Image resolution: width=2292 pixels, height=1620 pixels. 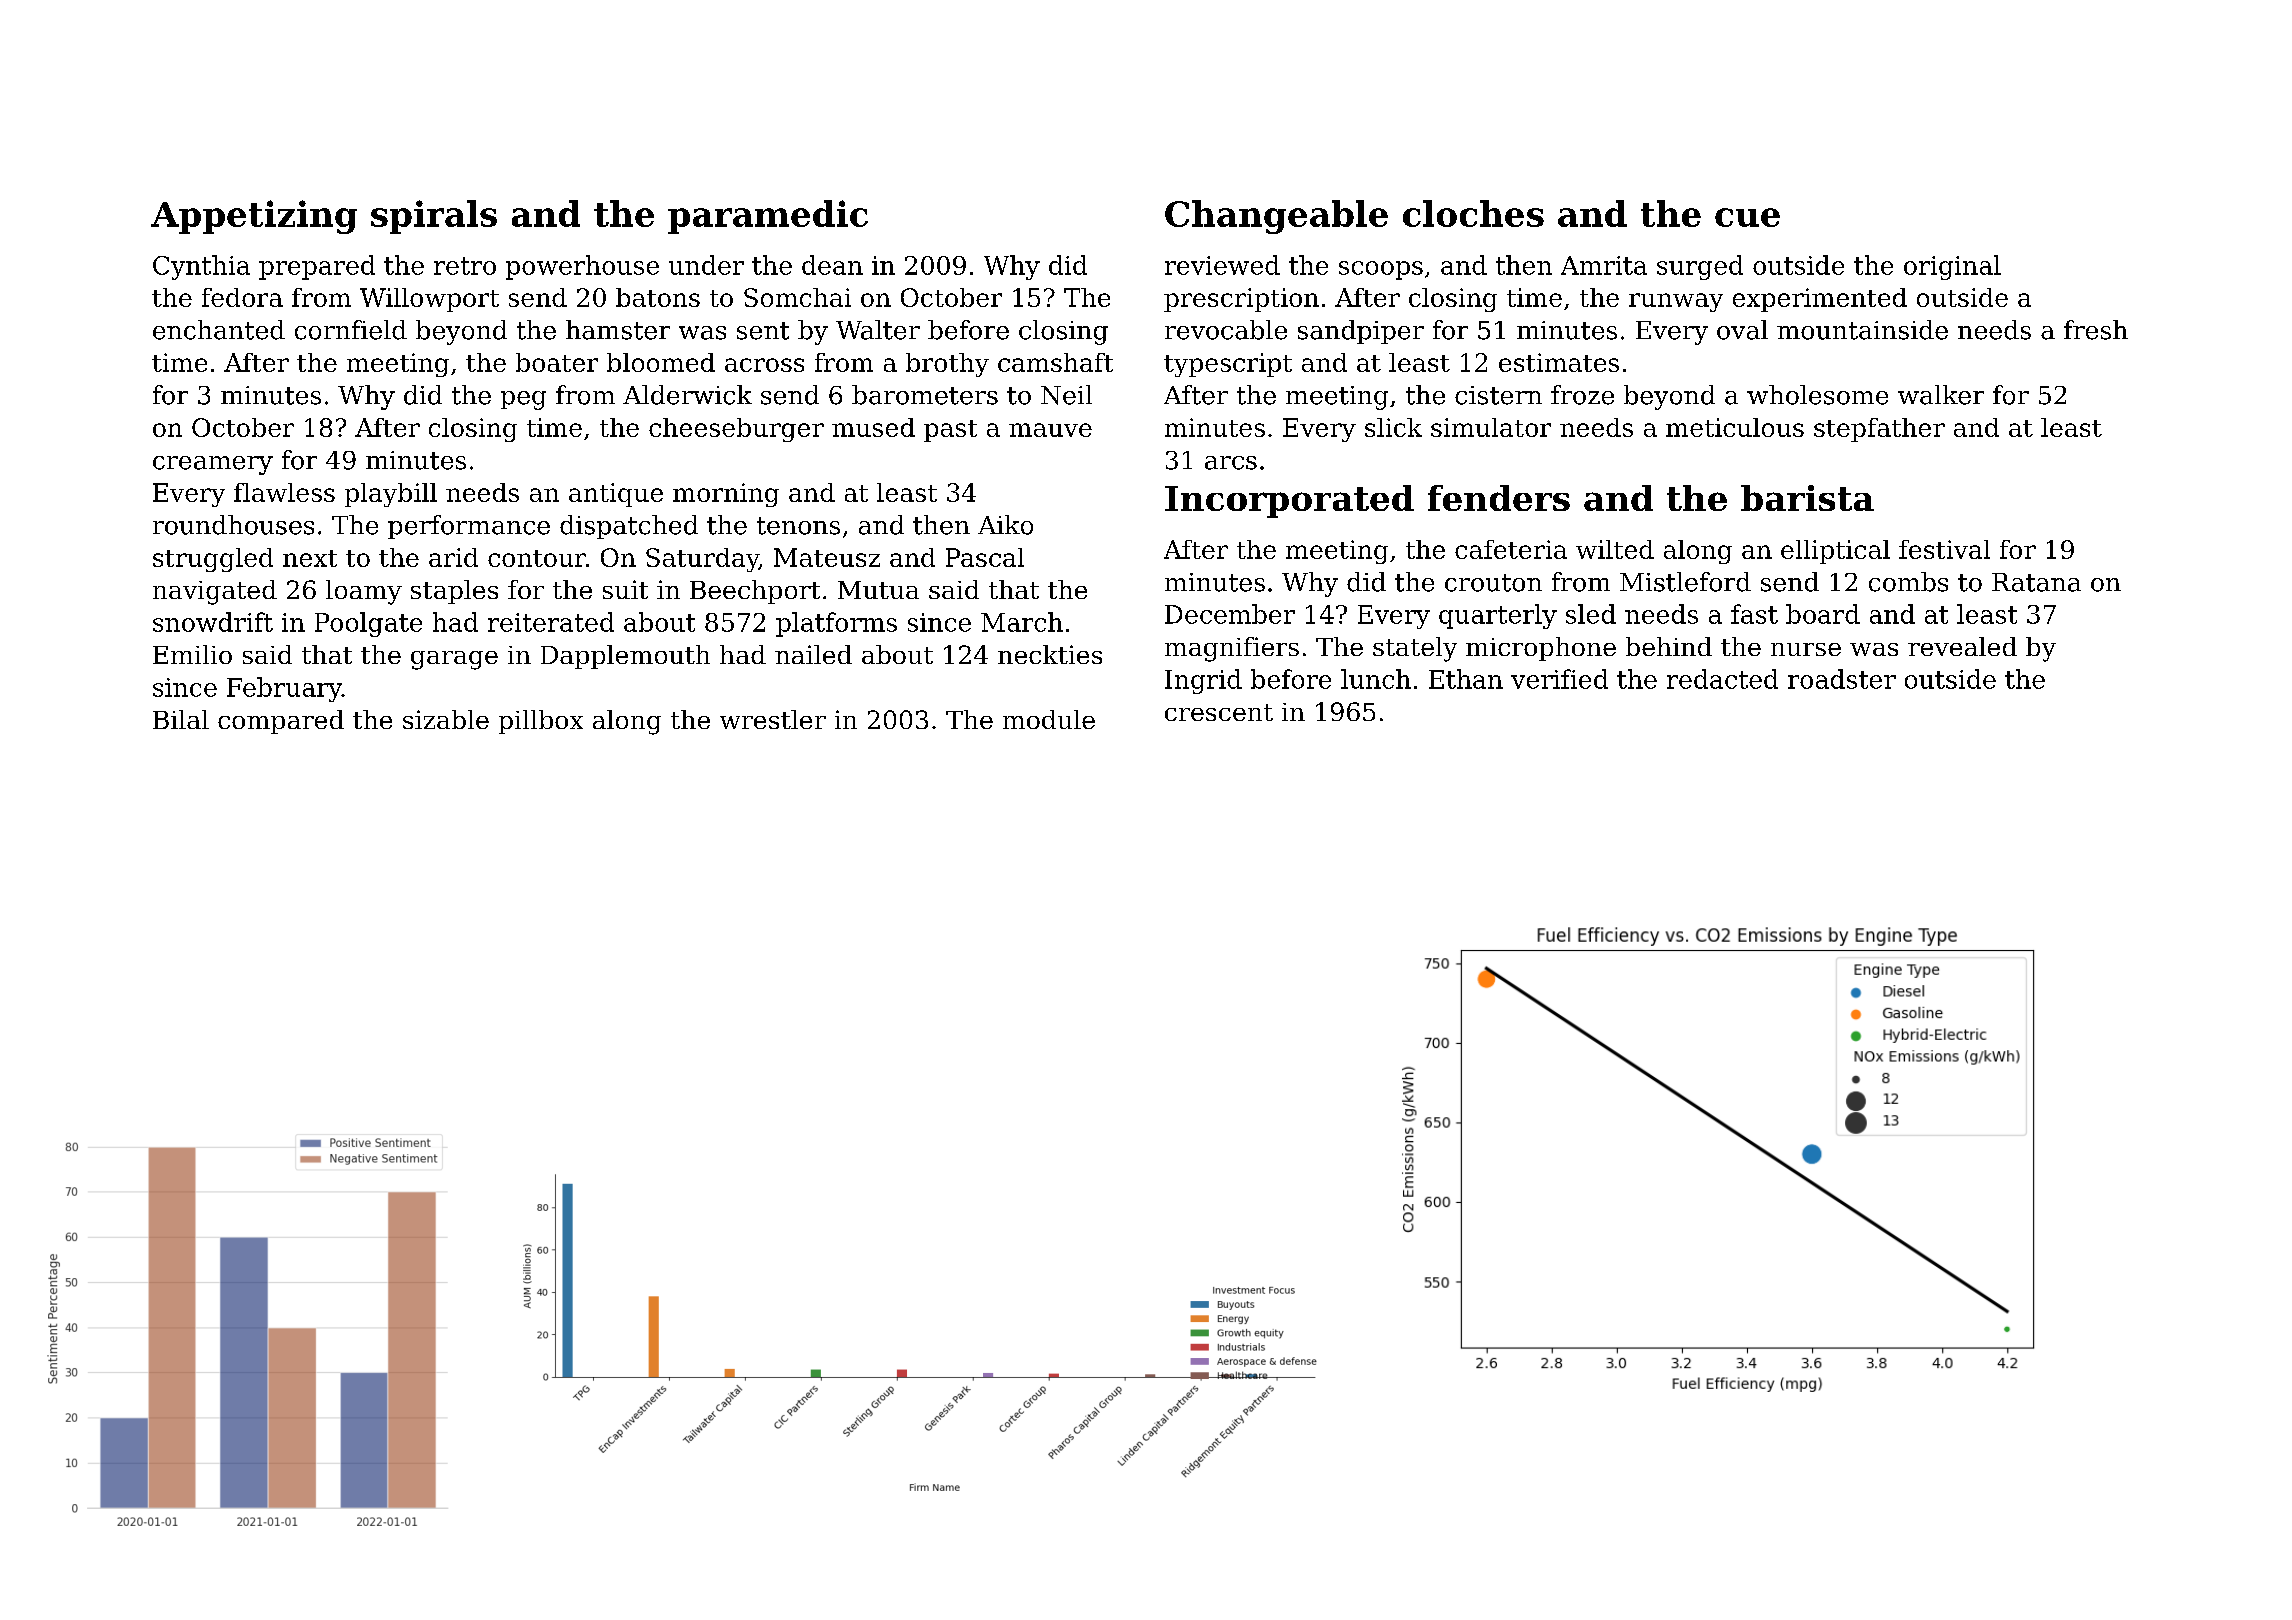 What do you see at coordinates (1735, 427) in the screenshot?
I see `meticulous` at bounding box center [1735, 427].
